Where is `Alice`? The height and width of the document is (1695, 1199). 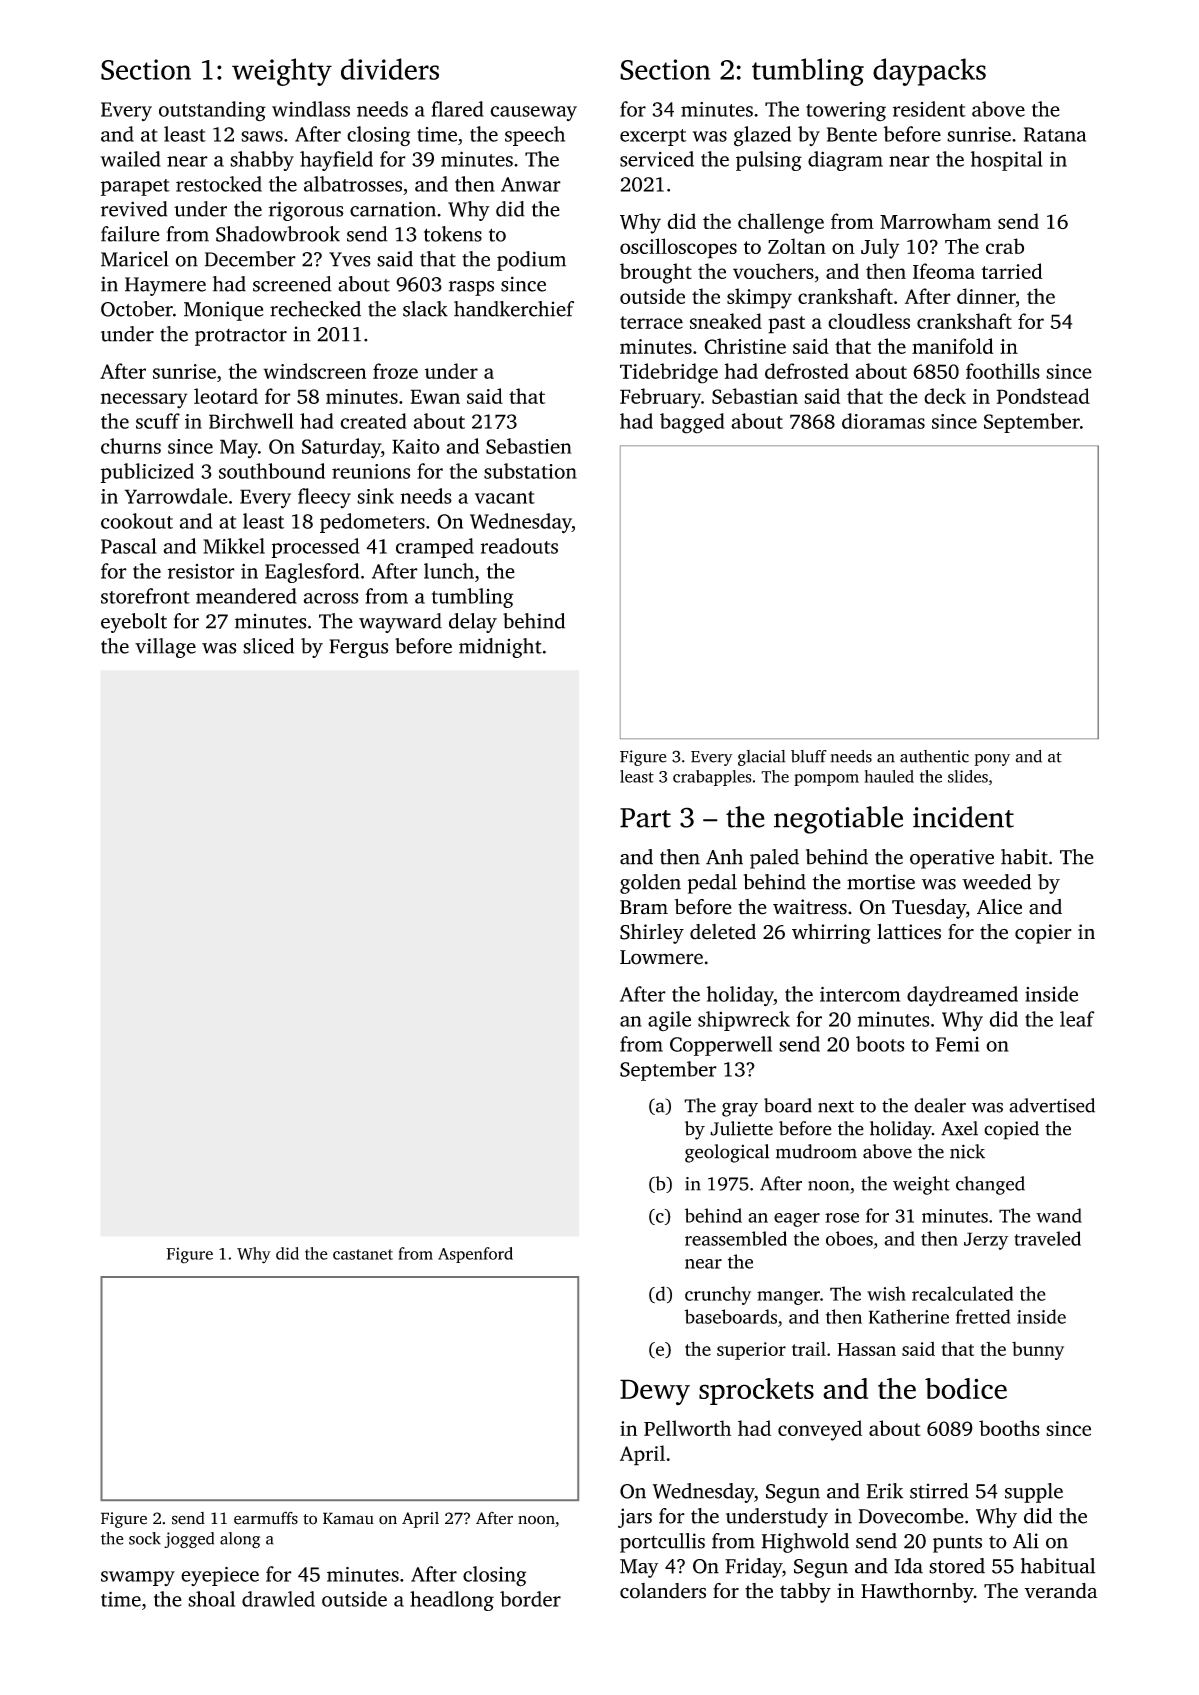 Alice is located at coordinates (999, 907).
